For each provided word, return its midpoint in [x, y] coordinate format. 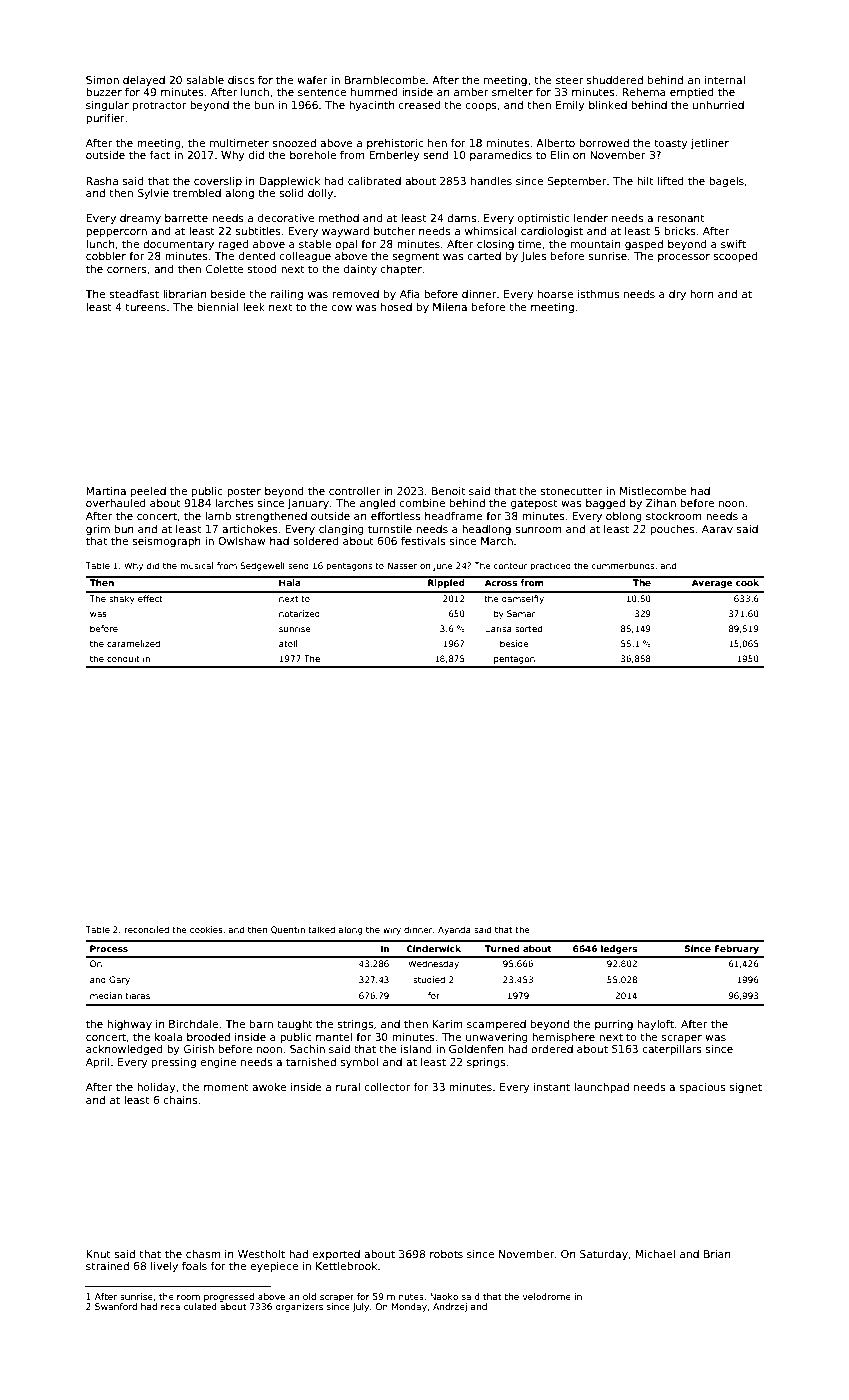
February [736, 949]
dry [677, 295]
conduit [123, 658]
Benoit [449, 491]
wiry [392, 930]
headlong [486, 530]
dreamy [140, 219]
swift [733, 244]
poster [244, 492]
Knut [98, 1254]
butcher [394, 231]
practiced [550, 566]
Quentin [288, 930]
